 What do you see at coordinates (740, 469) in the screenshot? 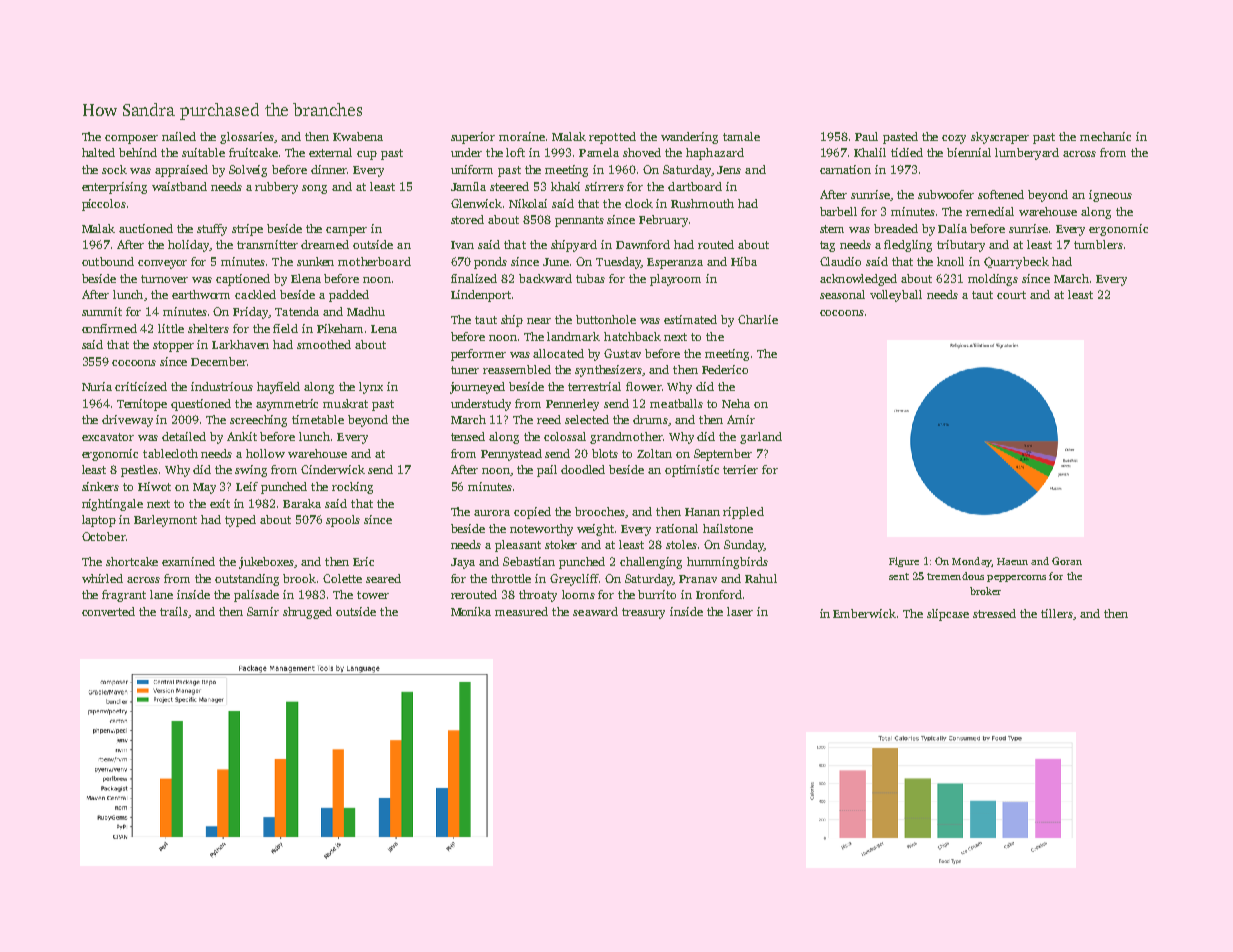
I see `terrier` at bounding box center [740, 469].
